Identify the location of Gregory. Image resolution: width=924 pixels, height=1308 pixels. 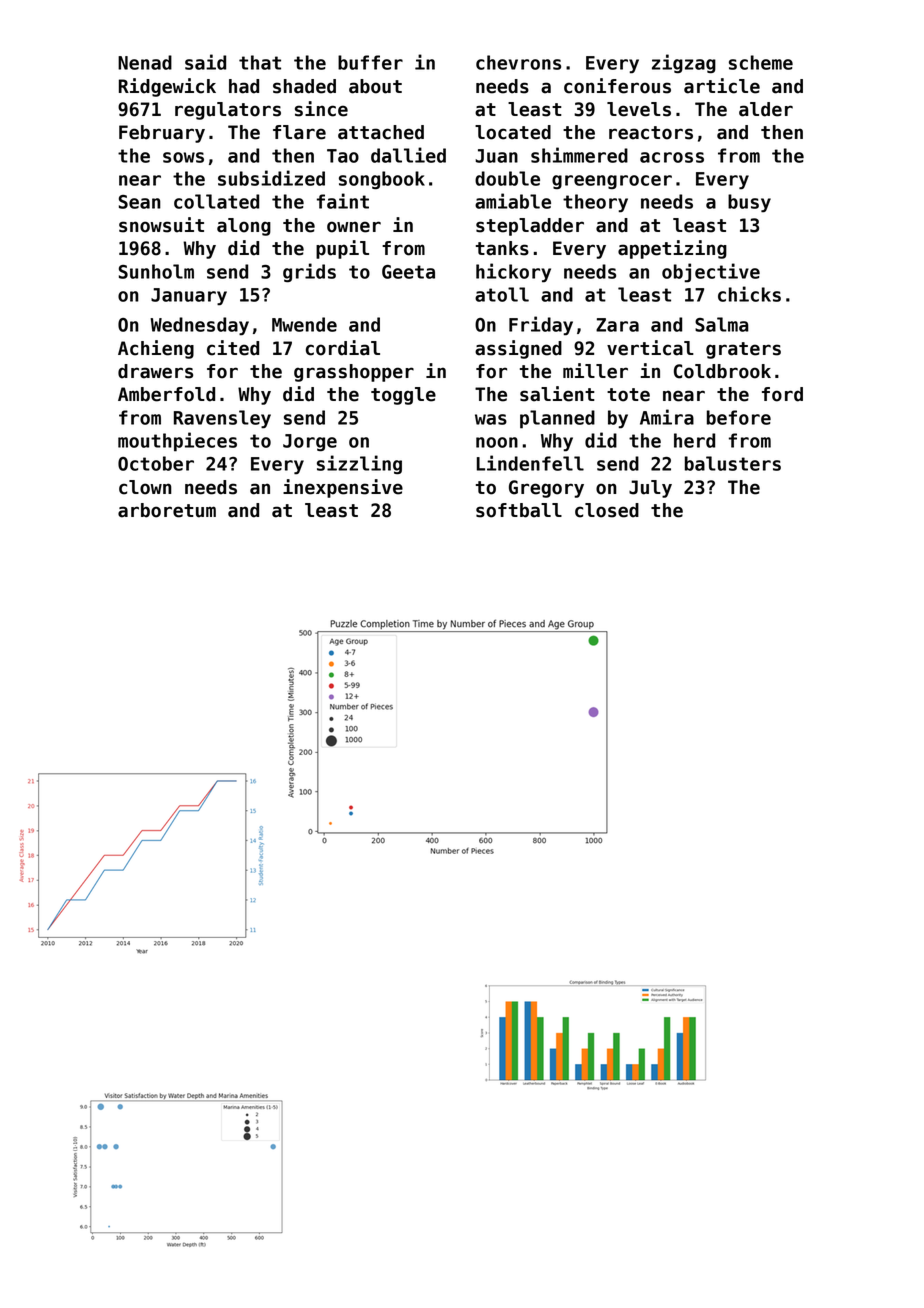
(546, 489).
